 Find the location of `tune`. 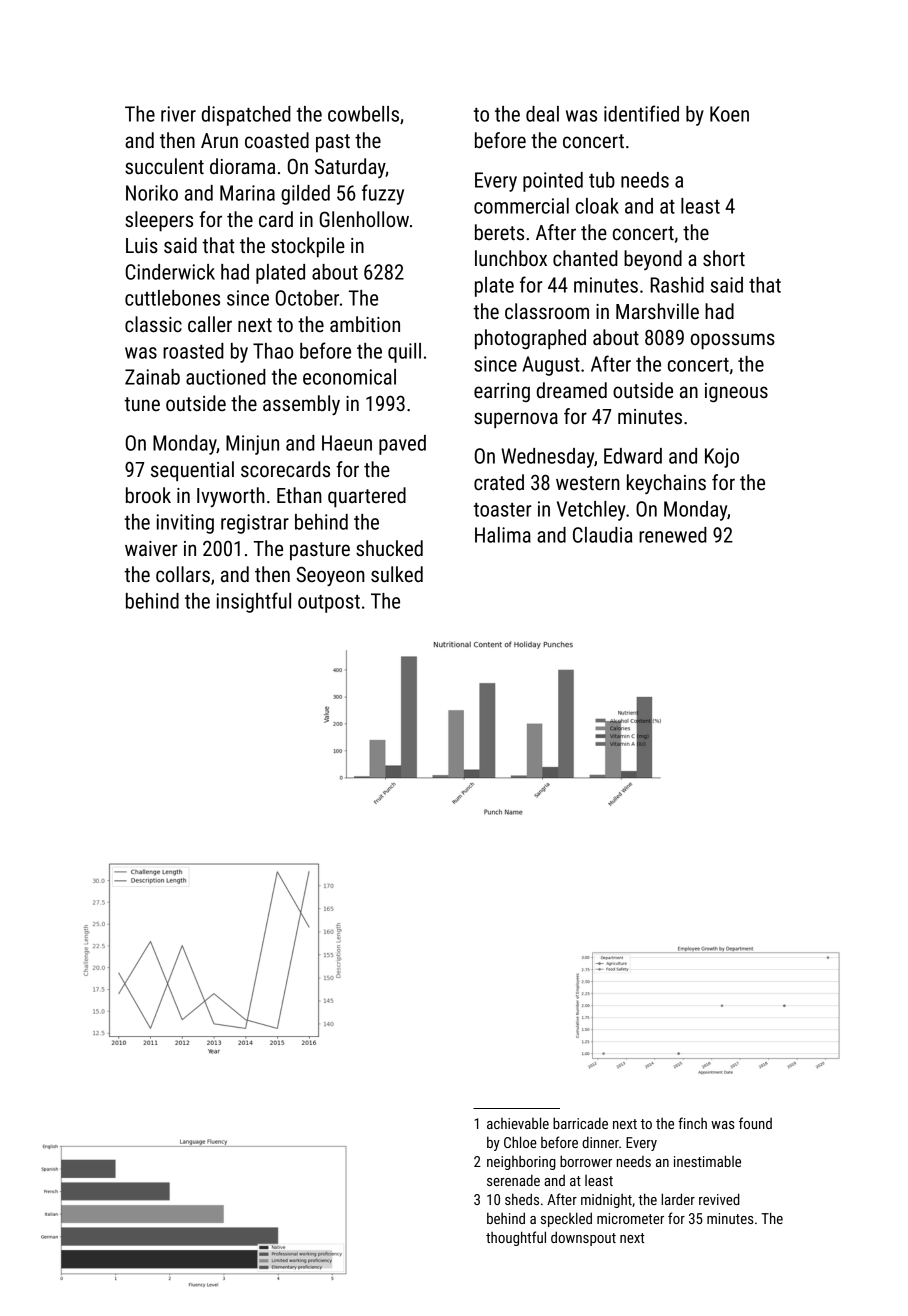

tune is located at coordinates (142, 404).
